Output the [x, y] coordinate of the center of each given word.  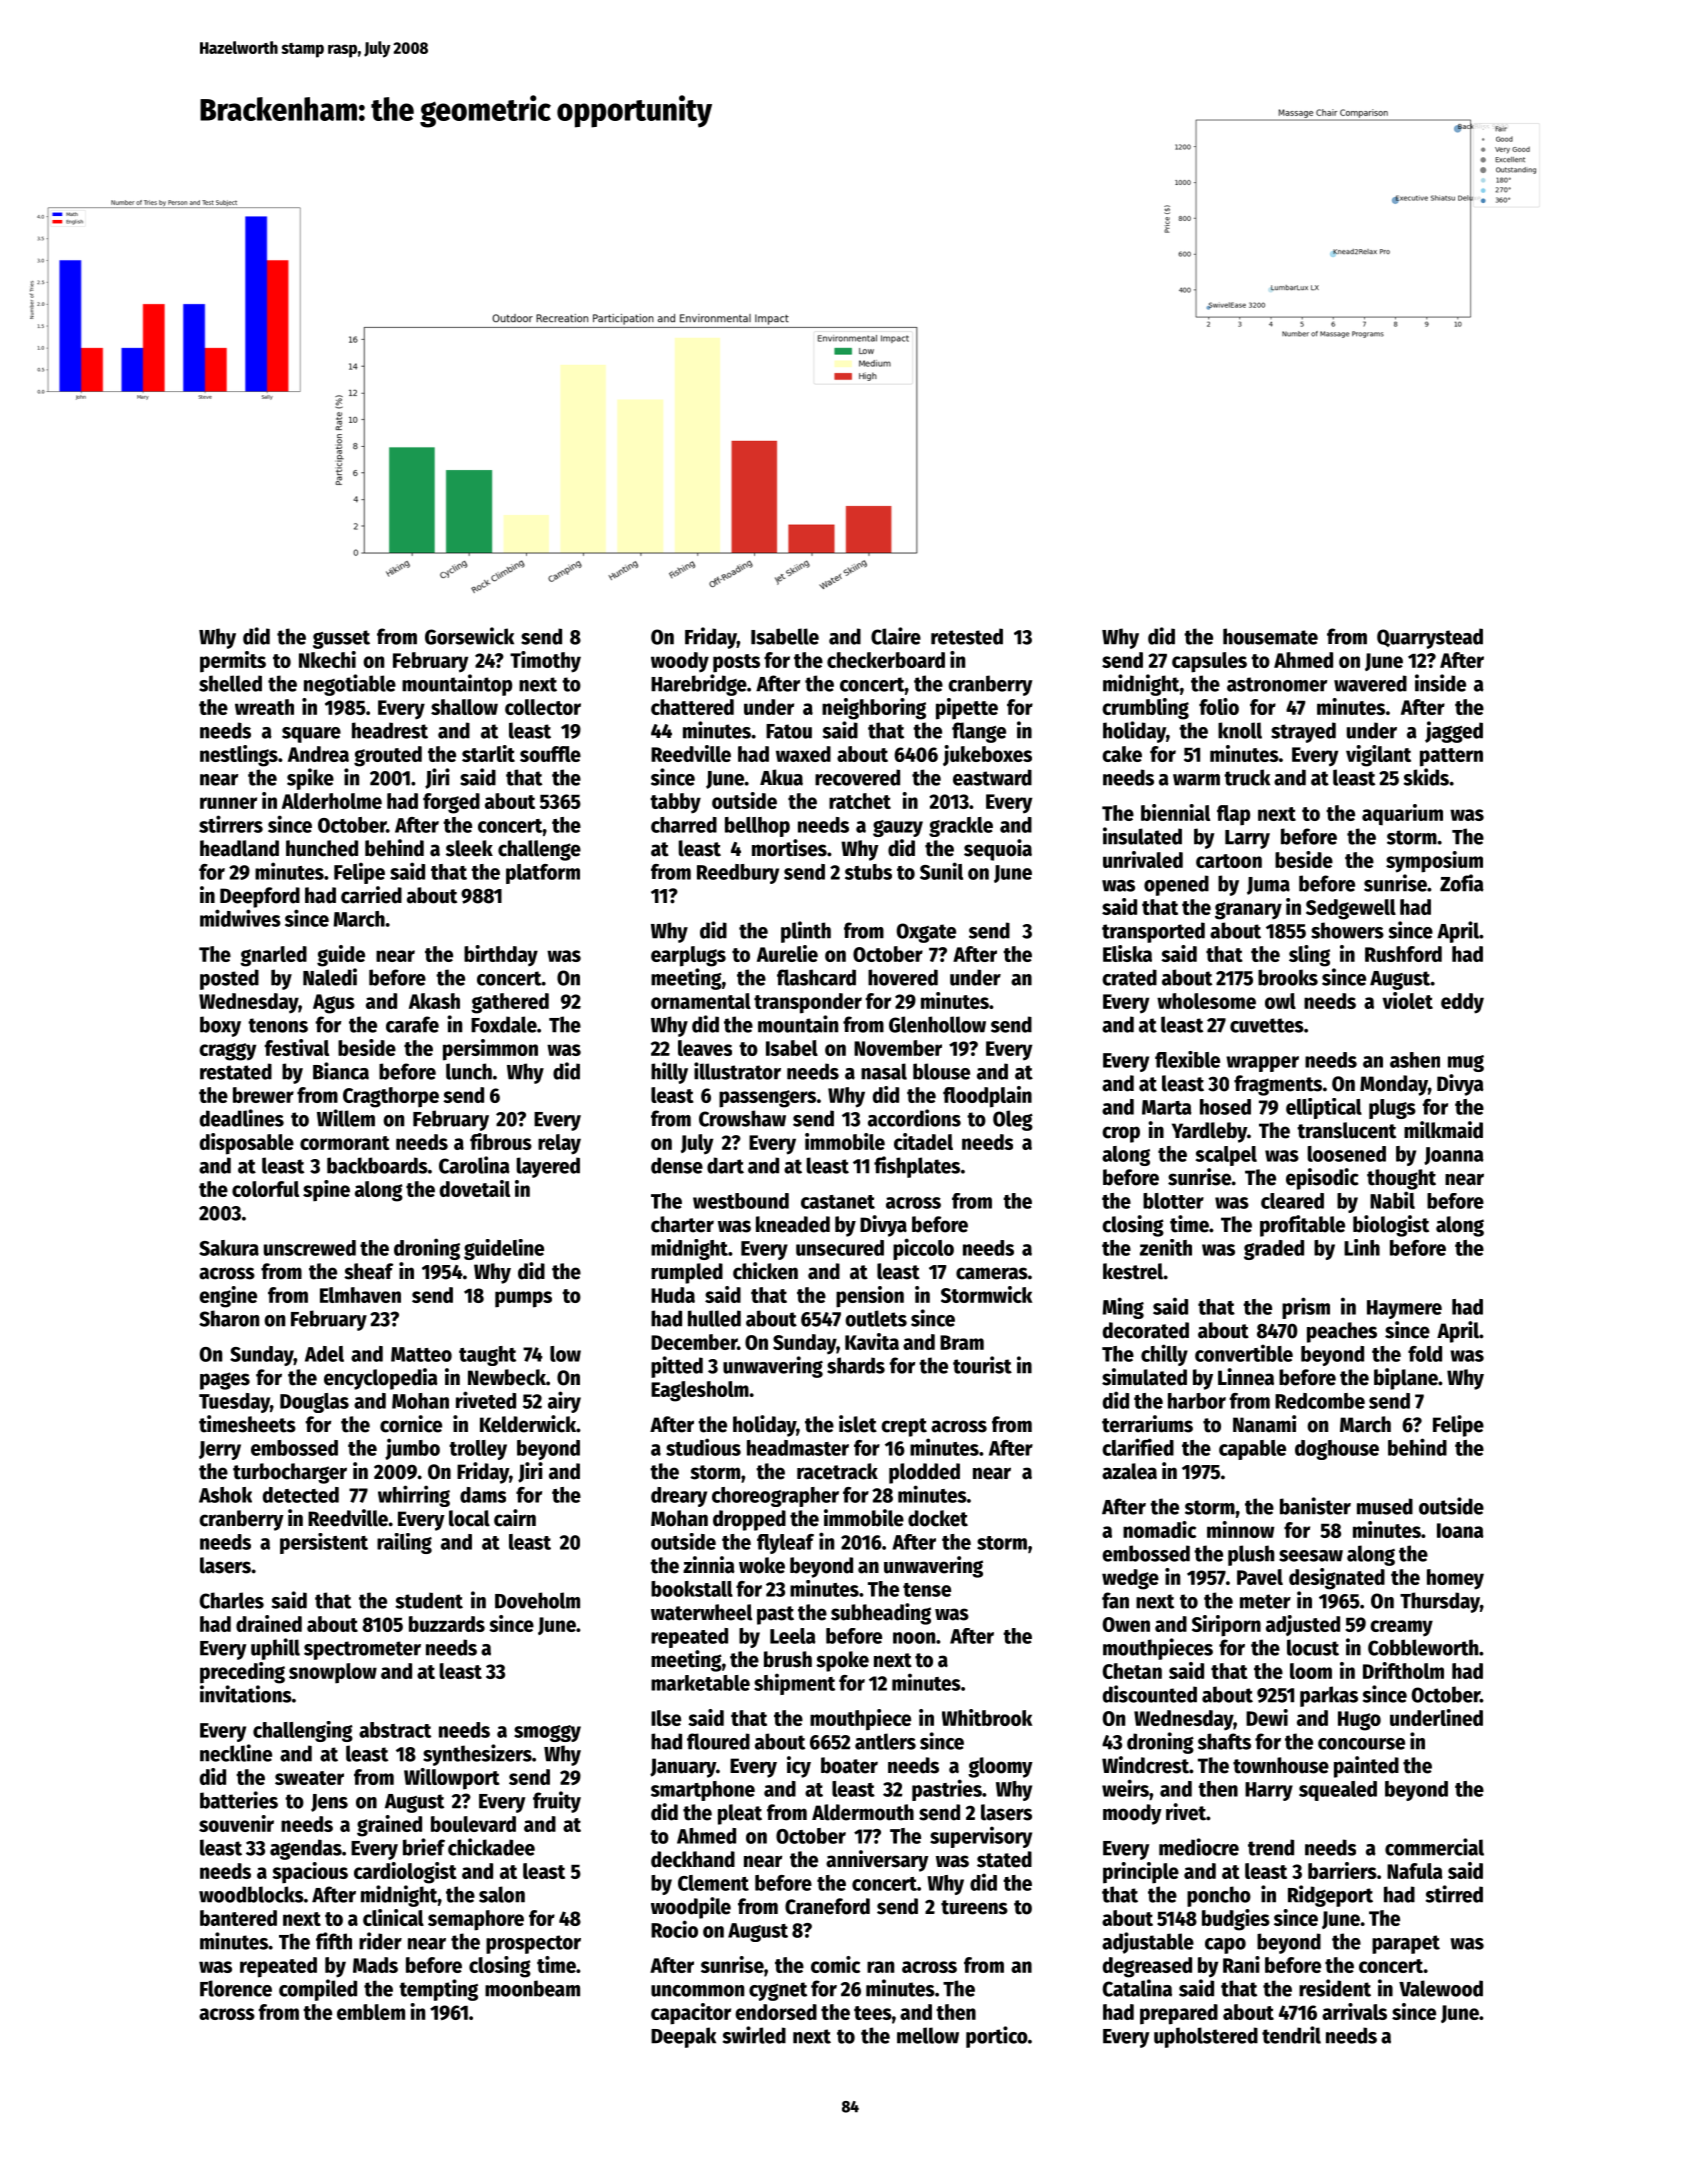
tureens [974, 1907]
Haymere [1404, 1309]
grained [389, 1826]
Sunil [941, 871]
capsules [1209, 662]
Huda [673, 1295]
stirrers [231, 824]
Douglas [314, 1403]
